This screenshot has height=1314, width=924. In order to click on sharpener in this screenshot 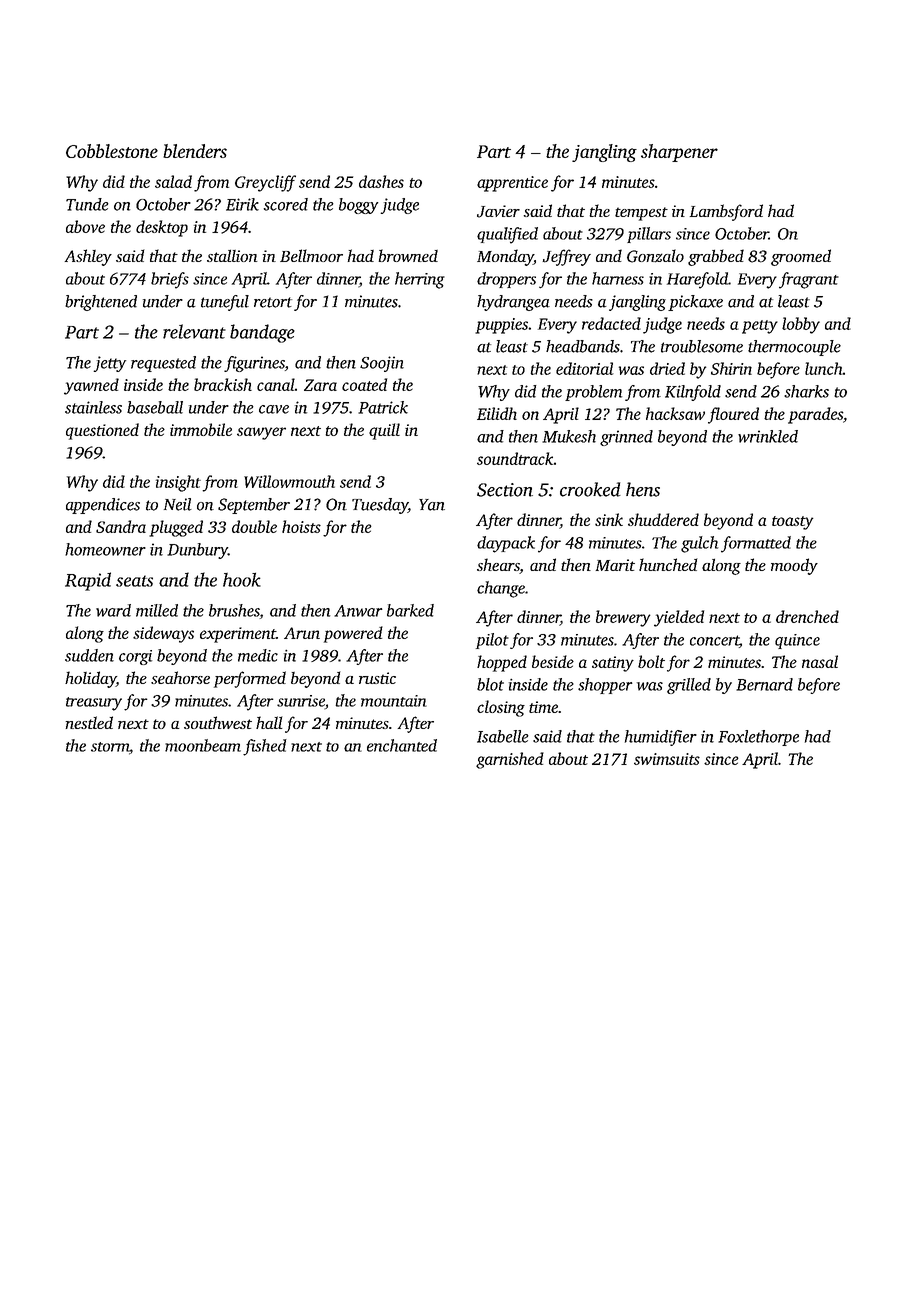, I will do `click(679, 153)`.
